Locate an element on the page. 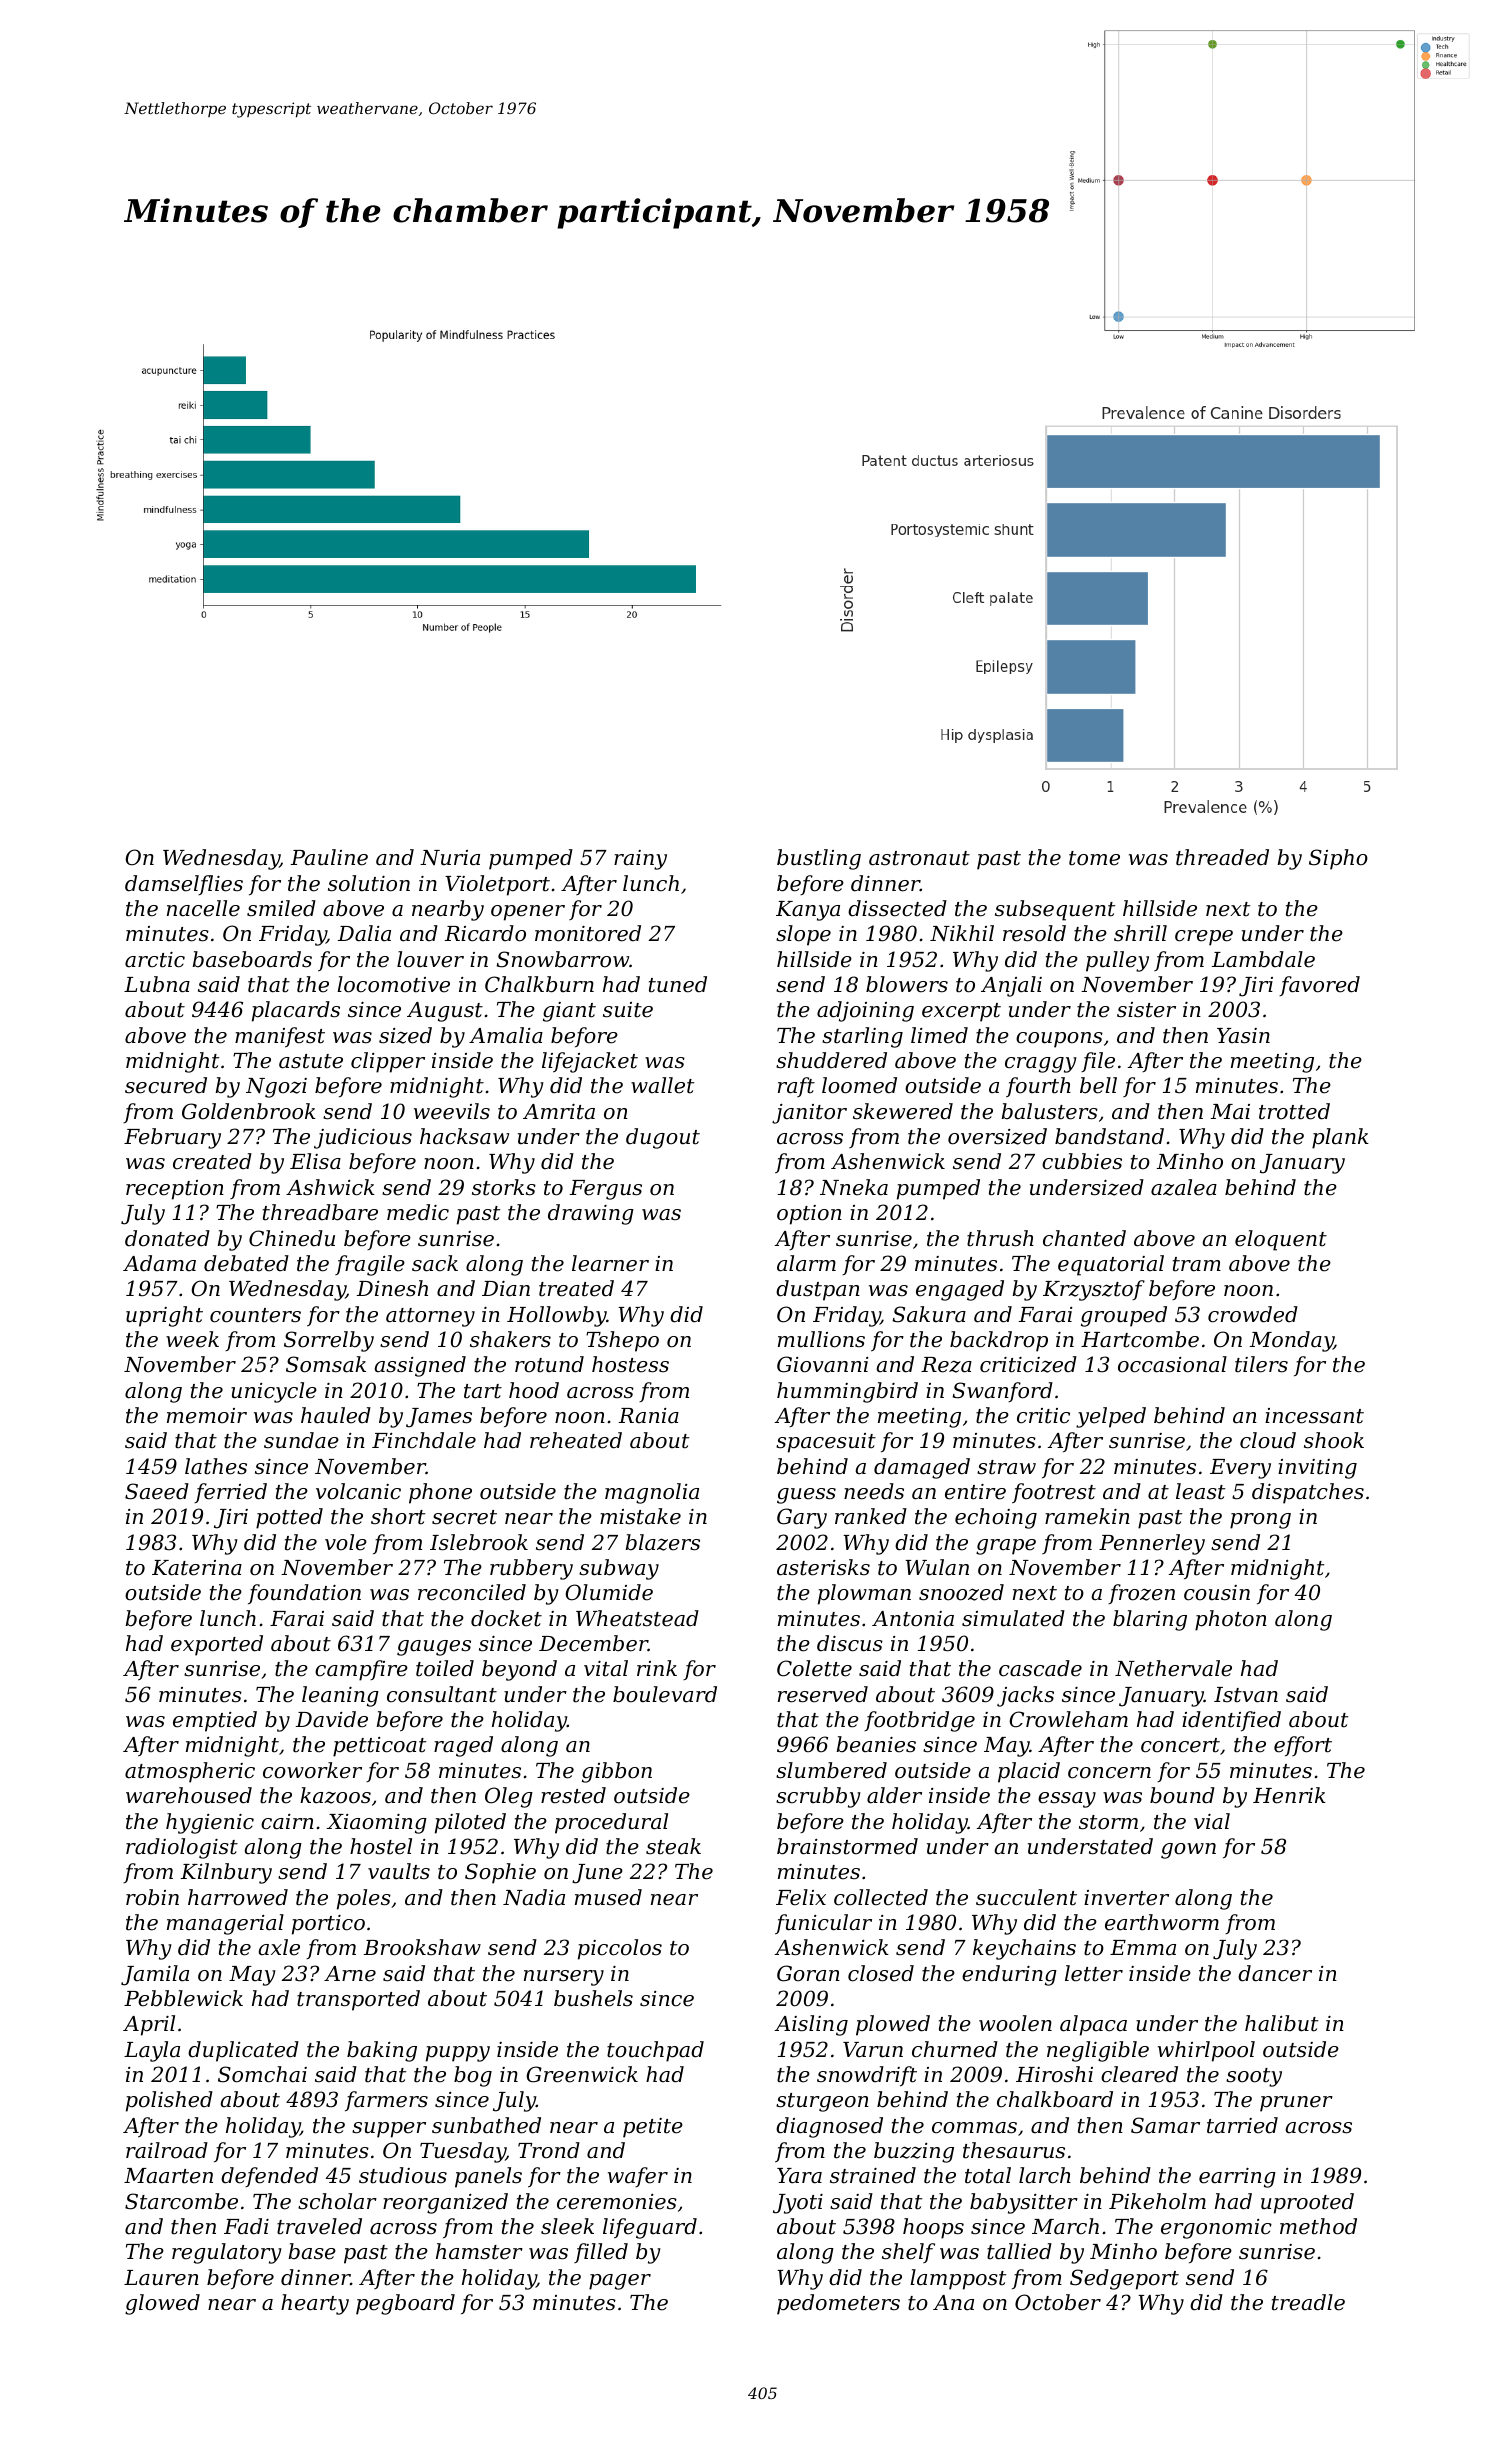  eloquent is located at coordinates (1281, 1240).
